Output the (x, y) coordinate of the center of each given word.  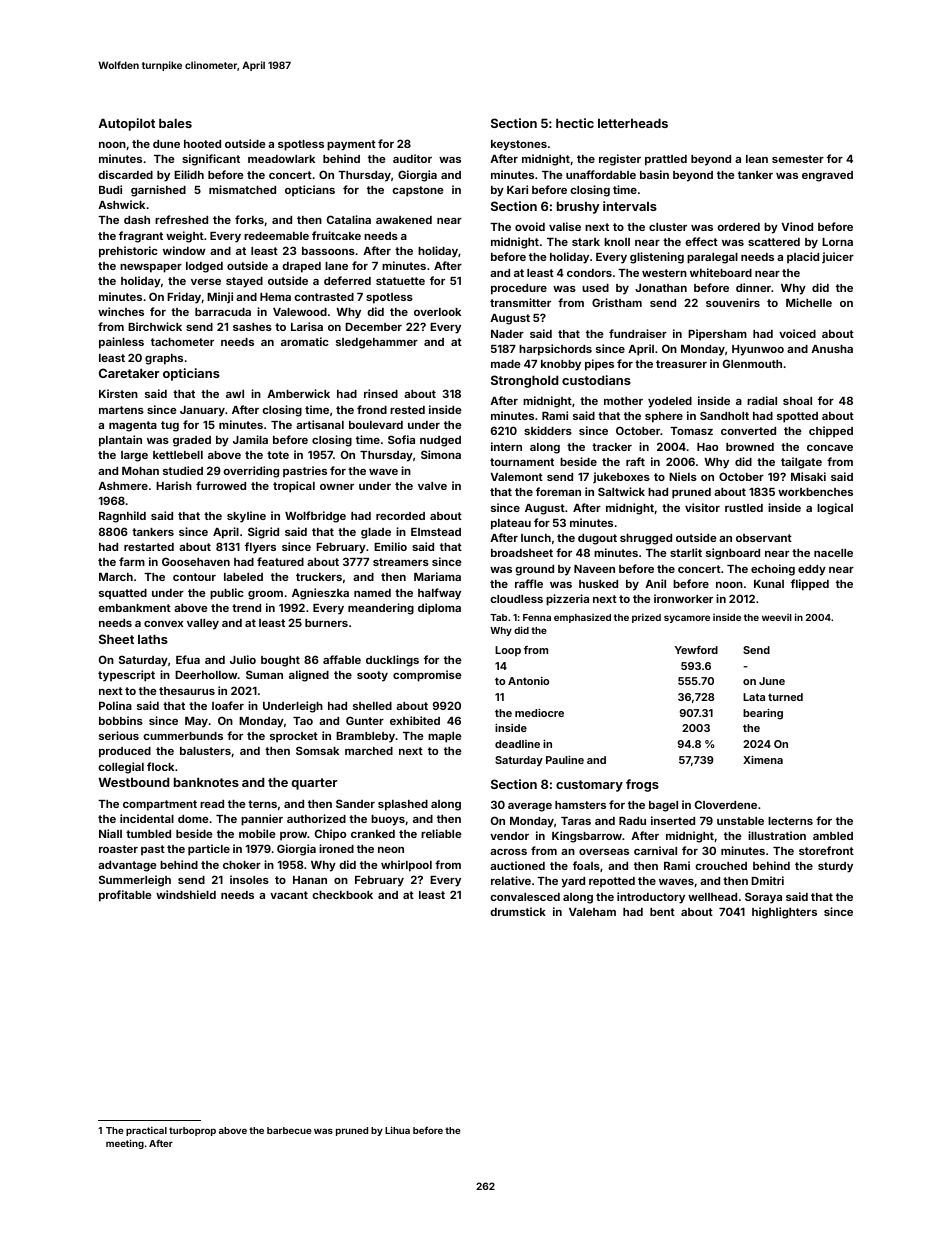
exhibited (415, 720)
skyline (246, 517)
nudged (440, 441)
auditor (412, 158)
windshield (186, 894)
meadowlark (281, 159)
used (595, 288)
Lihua (397, 1130)
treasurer (681, 364)
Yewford (696, 650)
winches (121, 311)
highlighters (784, 913)
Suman (264, 674)
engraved (827, 176)
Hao (707, 447)
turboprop (192, 1131)
